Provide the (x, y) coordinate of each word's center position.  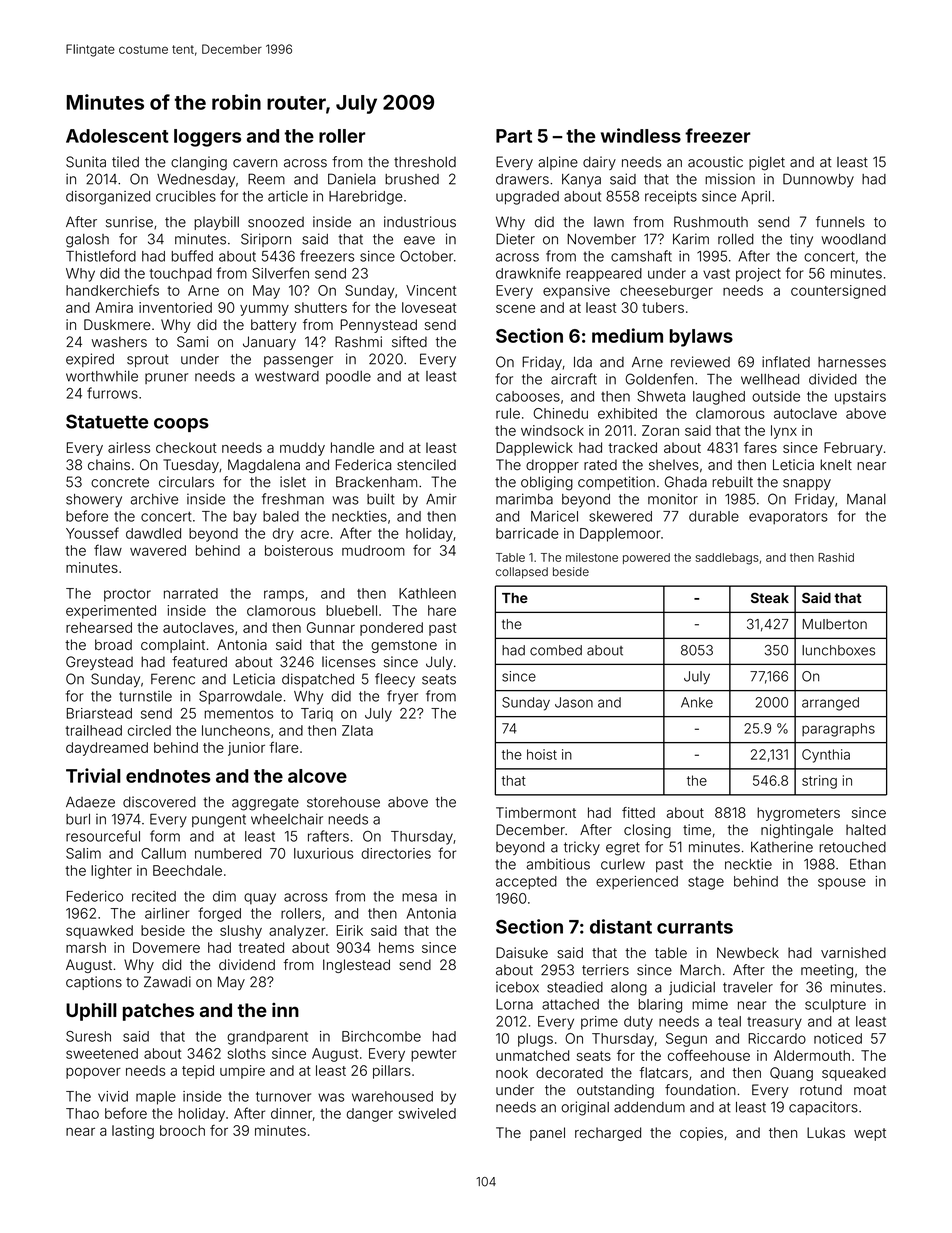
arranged (830, 704)
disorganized (108, 198)
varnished (853, 952)
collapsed (522, 573)
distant (621, 926)
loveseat (429, 307)
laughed (719, 398)
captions (94, 983)
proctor (127, 595)
